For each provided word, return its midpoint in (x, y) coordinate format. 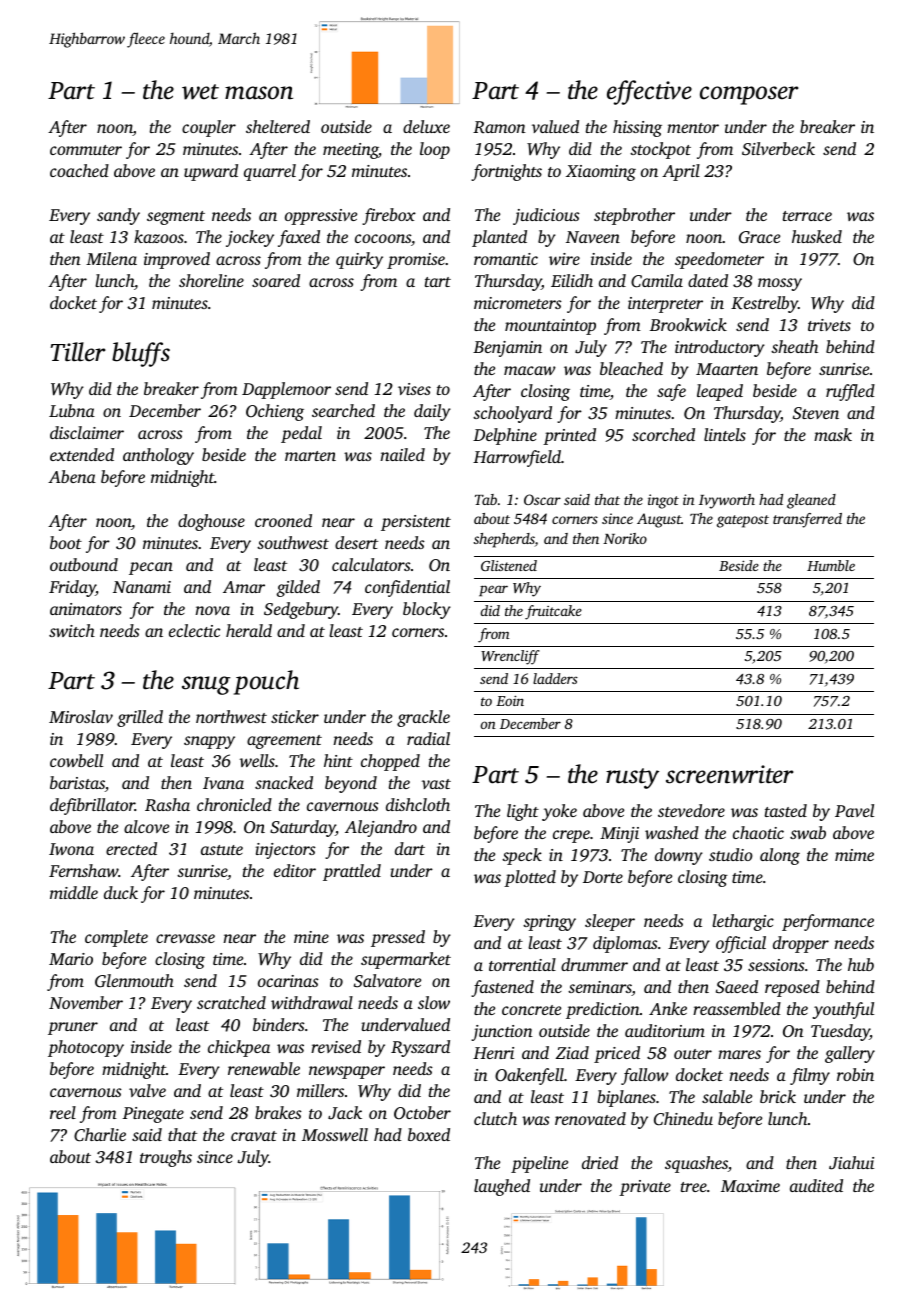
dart (410, 848)
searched (343, 410)
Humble (831, 565)
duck (121, 892)
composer (749, 95)
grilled (140, 718)
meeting (350, 151)
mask (833, 434)
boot (66, 542)
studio (731, 854)
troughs (166, 1158)
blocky (427, 610)
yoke (559, 812)
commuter (86, 150)
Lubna (72, 410)
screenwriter (730, 774)
